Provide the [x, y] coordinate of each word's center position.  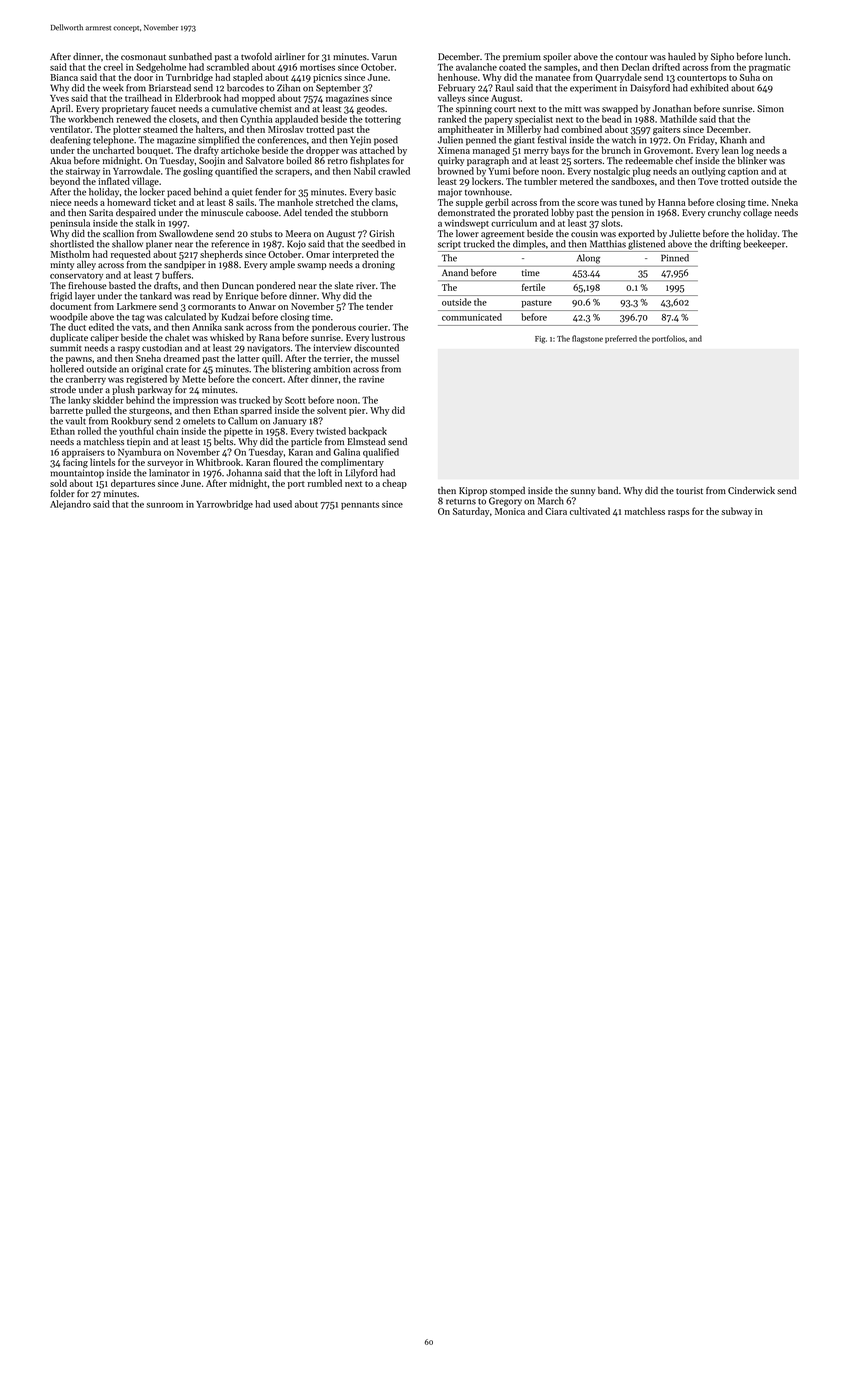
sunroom [164, 505]
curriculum [514, 223]
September [338, 88]
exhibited [709, 88]
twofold [256, 56]
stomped [507, 491]
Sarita [101, 212]
